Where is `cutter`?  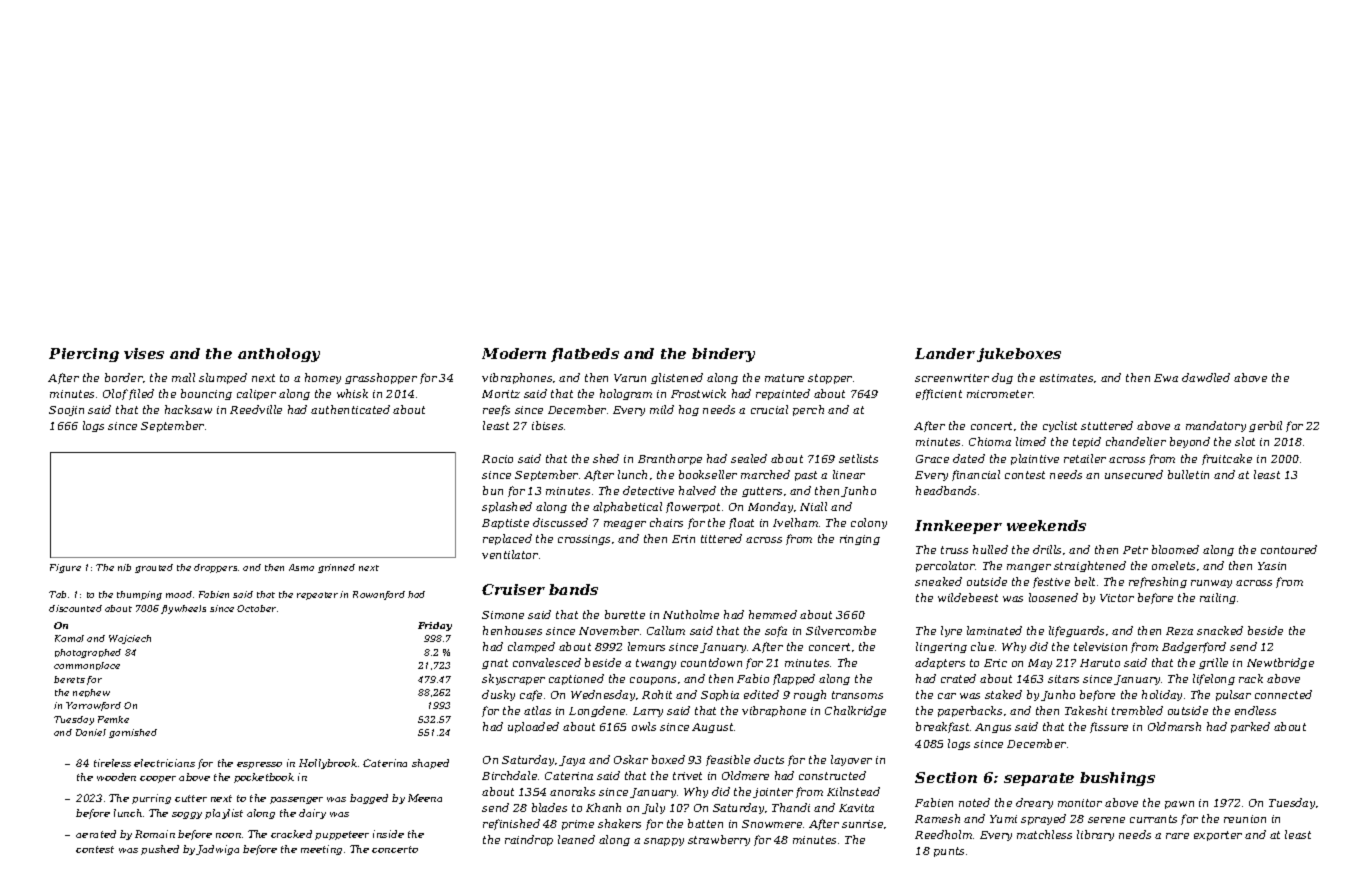 cutter is located at coordinates (191, 798).
